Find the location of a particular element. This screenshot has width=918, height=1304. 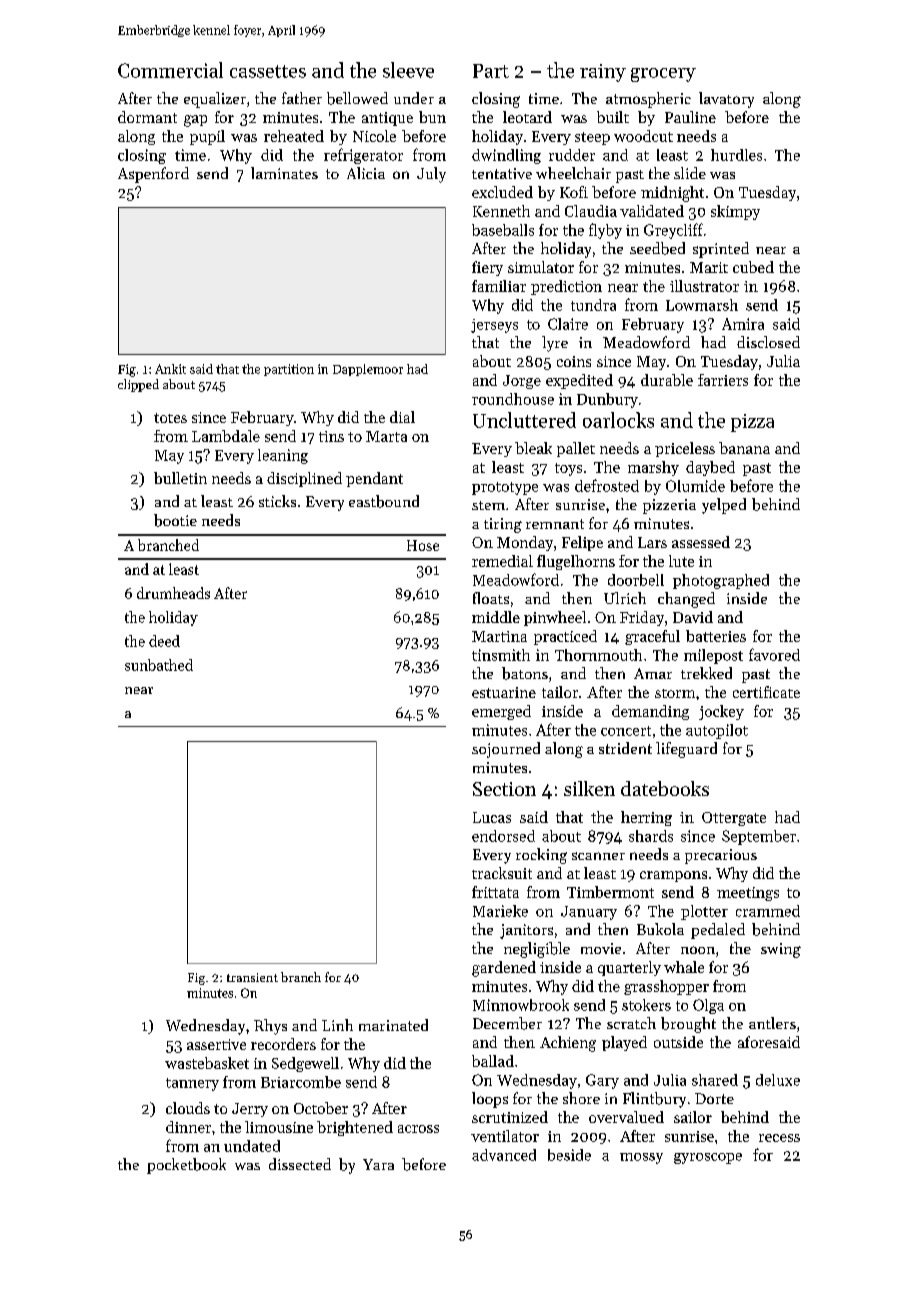

dissected is located at coordinates (300, 1164).
